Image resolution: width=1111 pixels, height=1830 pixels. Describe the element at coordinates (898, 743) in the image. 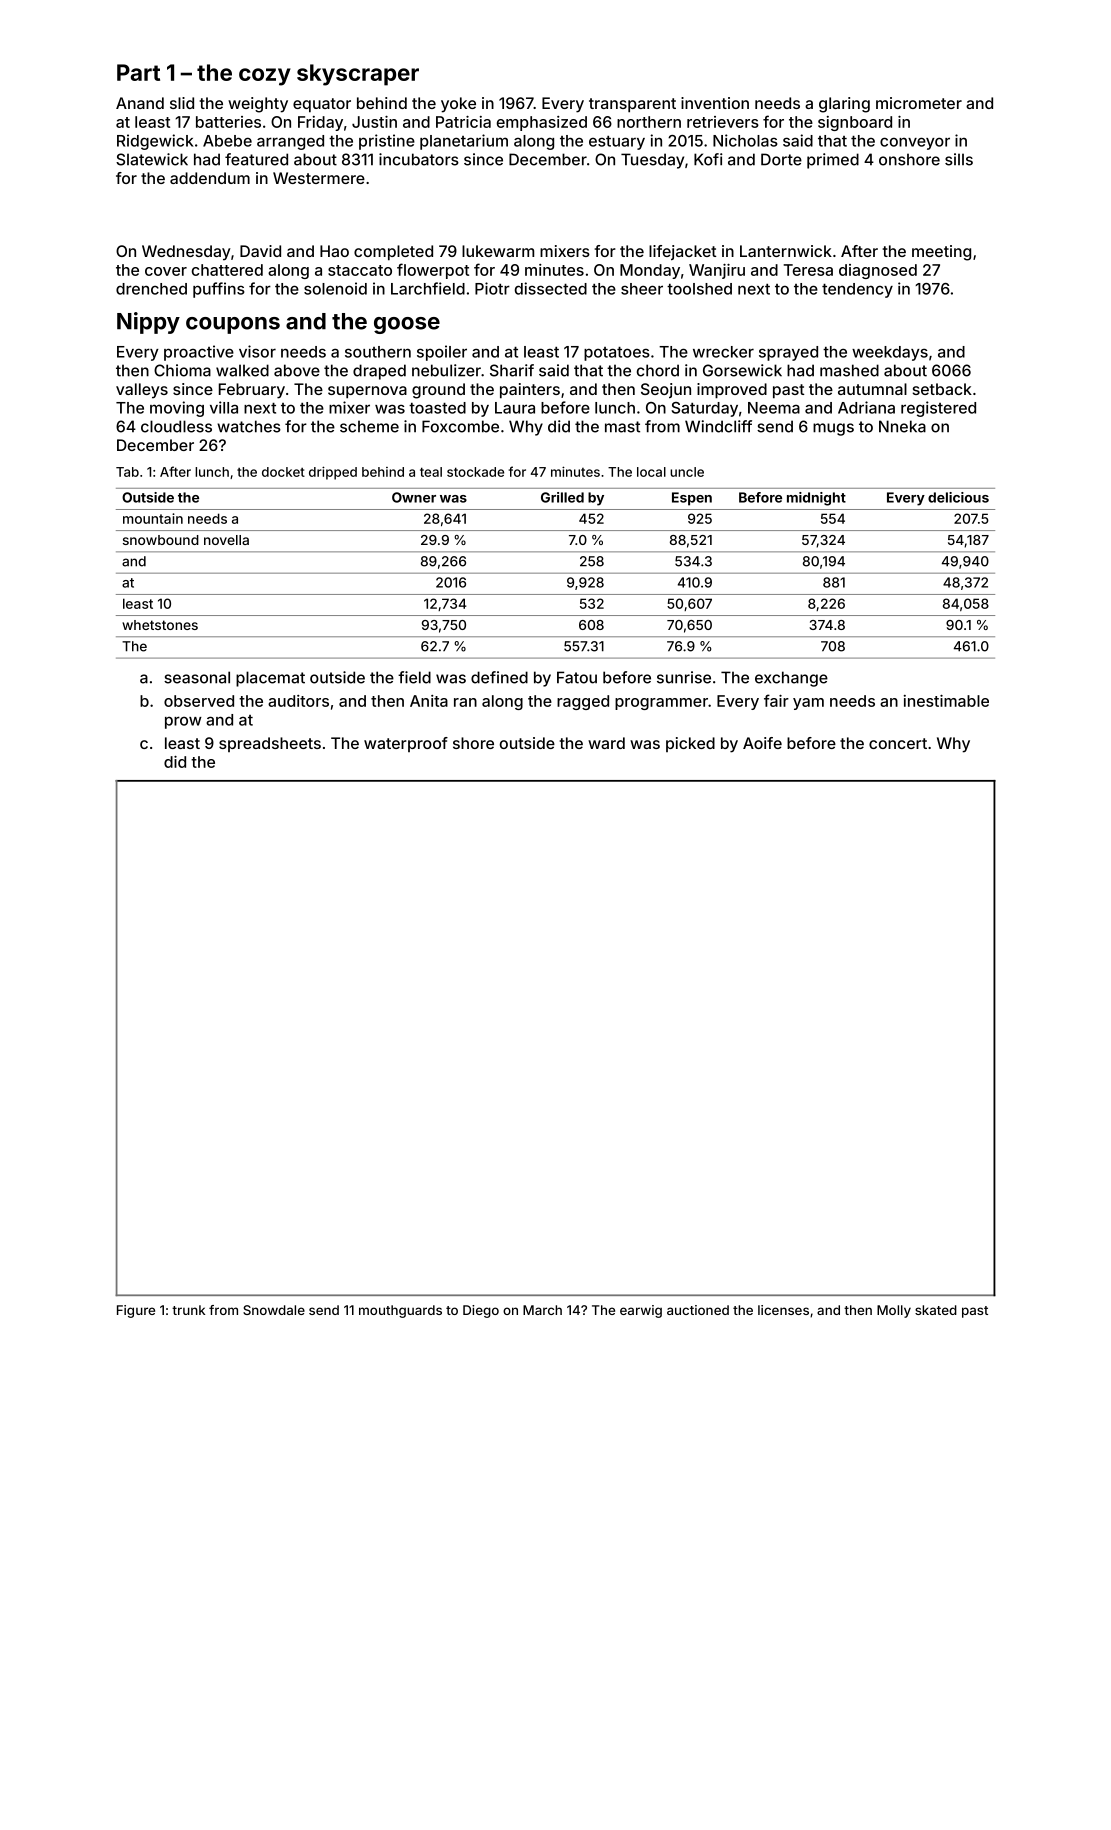

I see `concert` at that location.
